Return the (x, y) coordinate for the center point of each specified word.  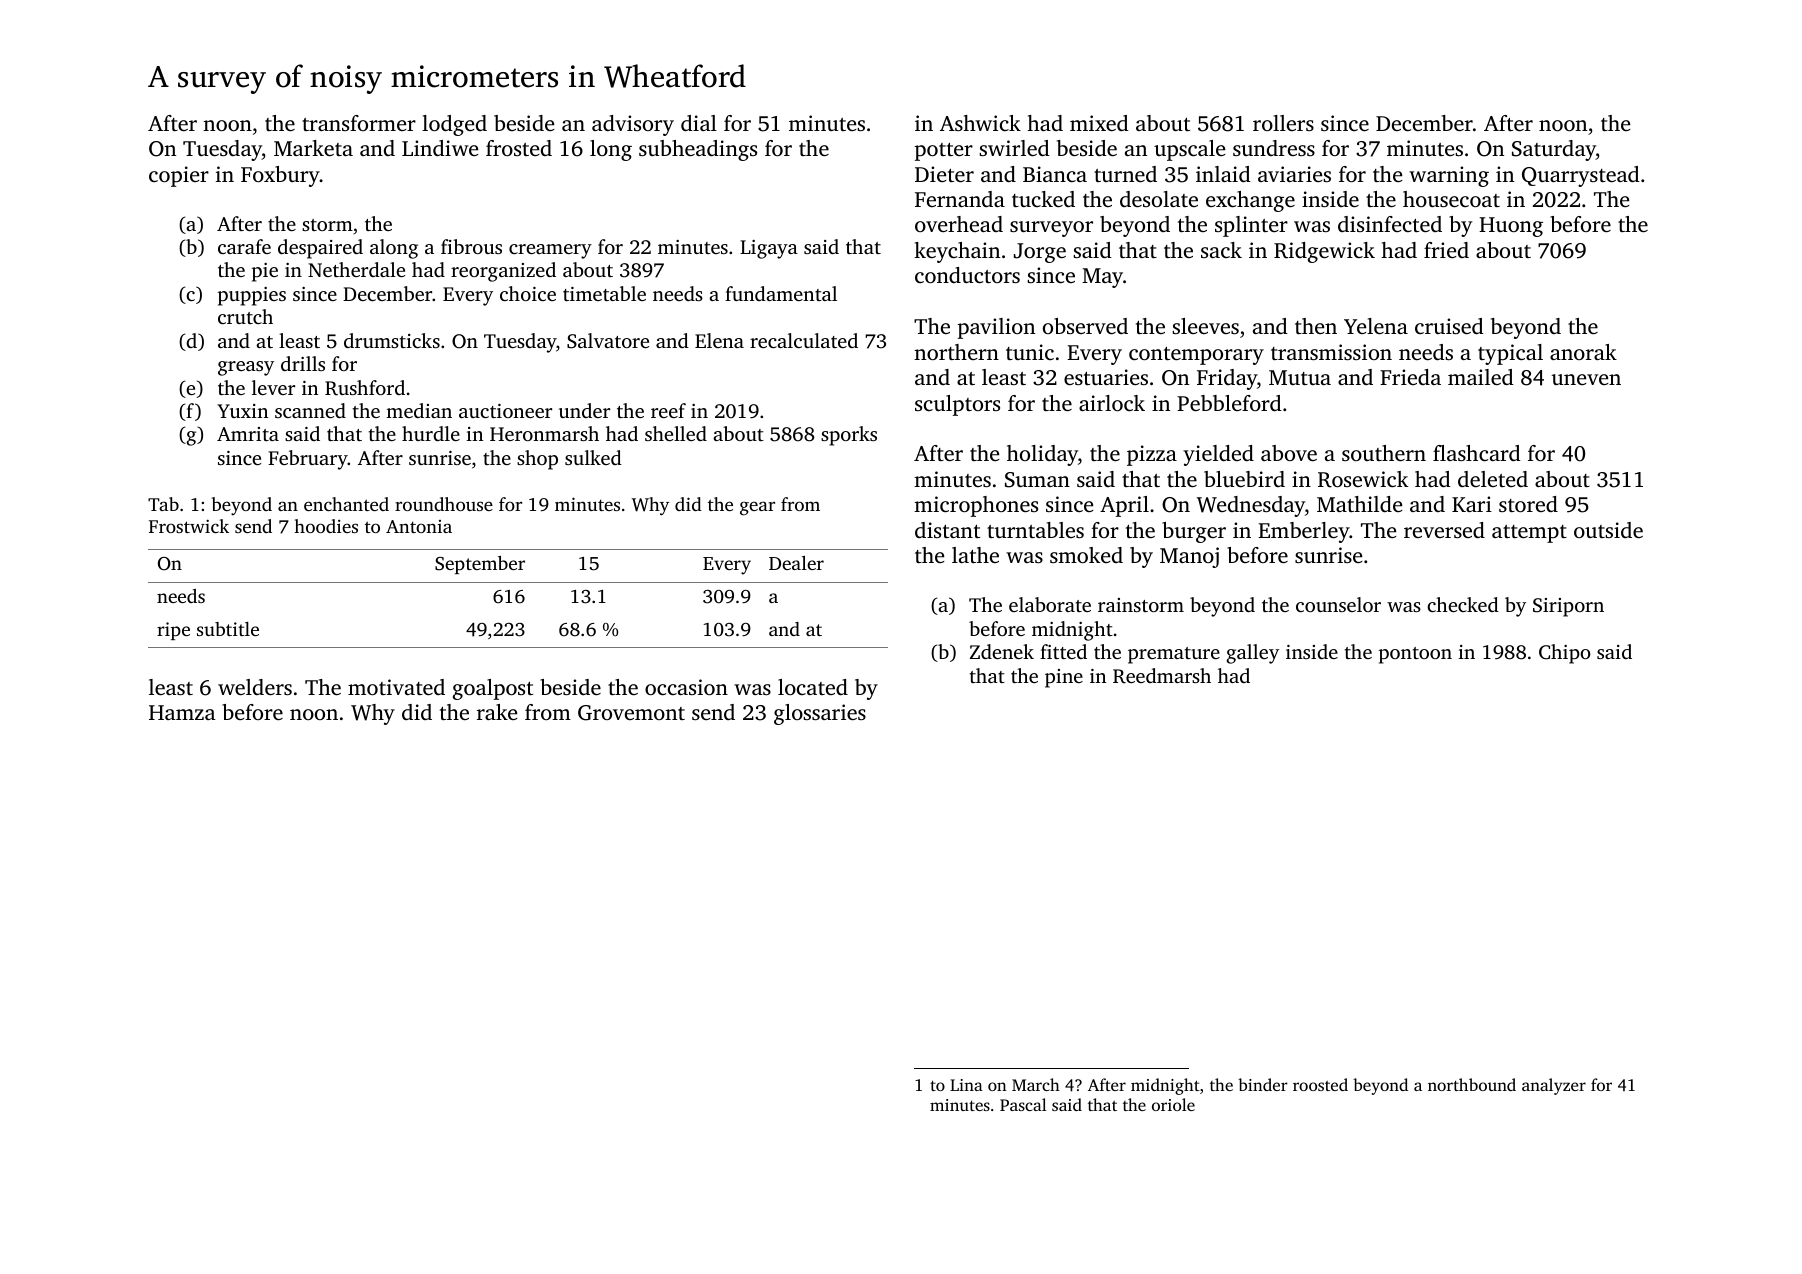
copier (179, 176)
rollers (1283, 123)
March (1036, 1084)
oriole (1173, 1104)
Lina (966, 1085)
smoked (1086, 555)
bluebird (1244, 479)
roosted (1320, 1084)
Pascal (1023, 1104)
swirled (1014, 148)
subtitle (228, 629)
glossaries (820, 714)
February (308, 460)
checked (1463, 604)
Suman (1037, 480)
